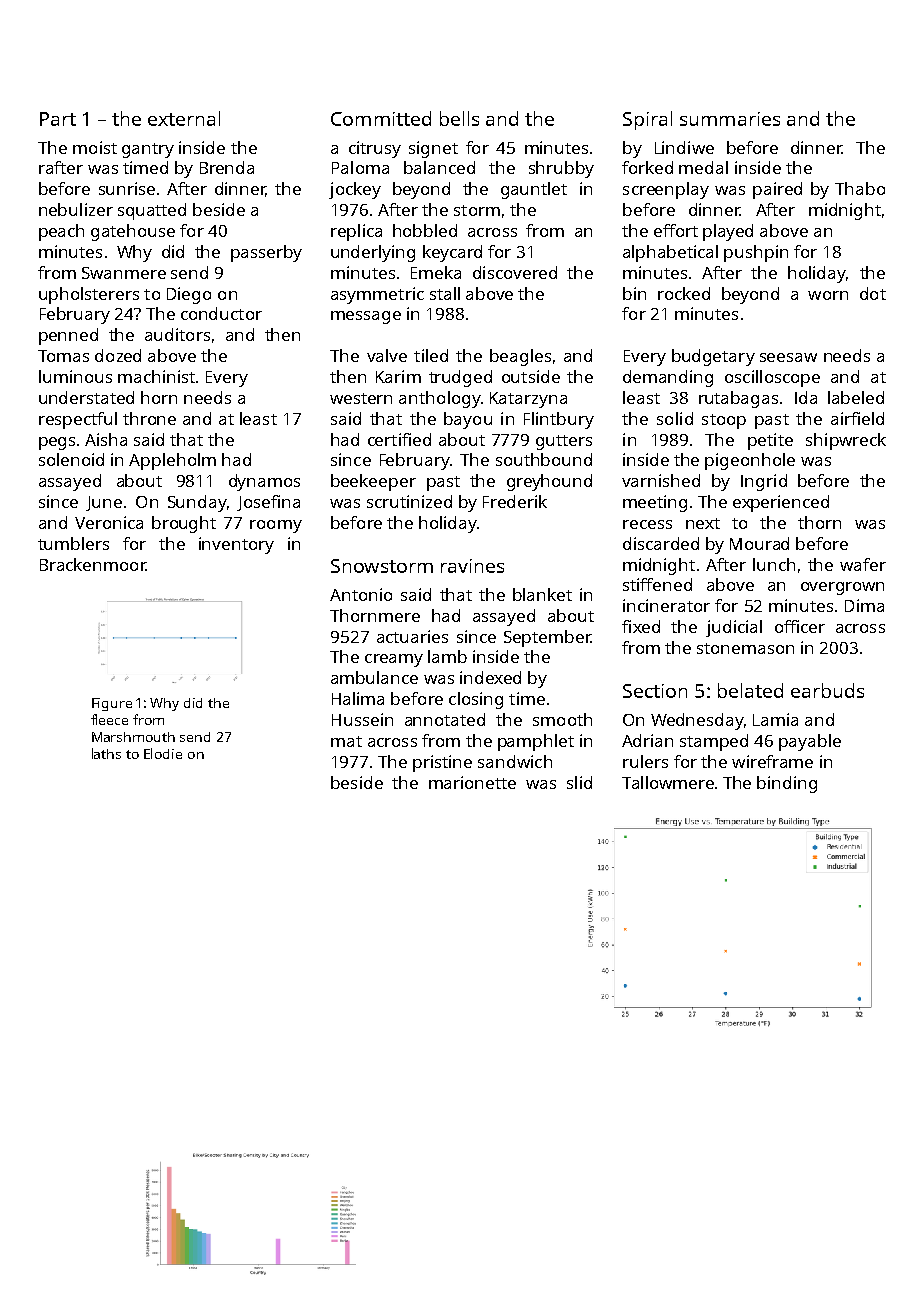 Image resolution: width=924 pixels, height=1308 pixels. Describe the element at coordinates (730, 119) in the screenshot. I see `summaries` at that location.
